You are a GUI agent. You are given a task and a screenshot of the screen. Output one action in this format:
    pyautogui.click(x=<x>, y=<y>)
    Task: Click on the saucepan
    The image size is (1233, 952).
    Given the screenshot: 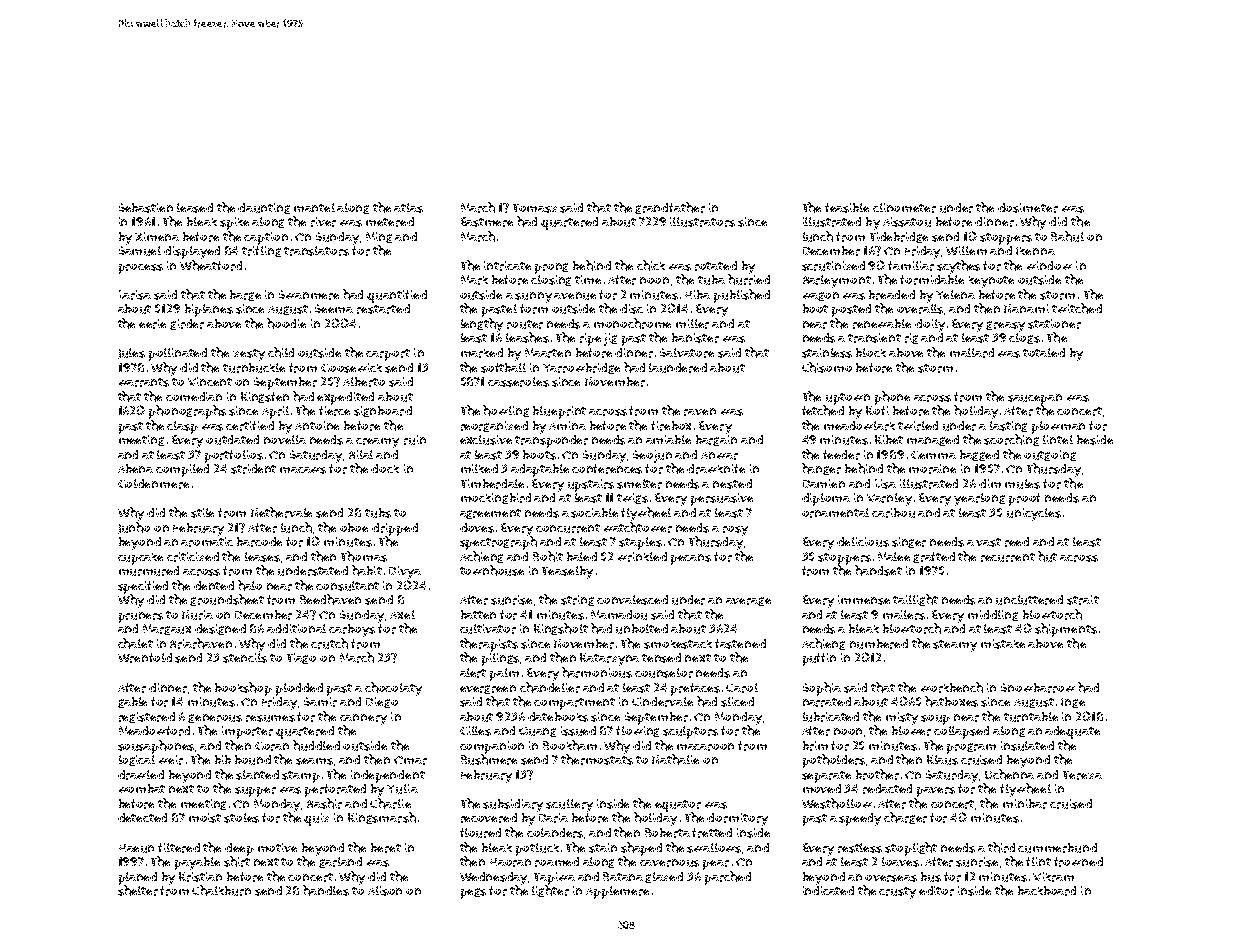 What is the action you would take?
    pyautogui.click(x=1035, y=399)
